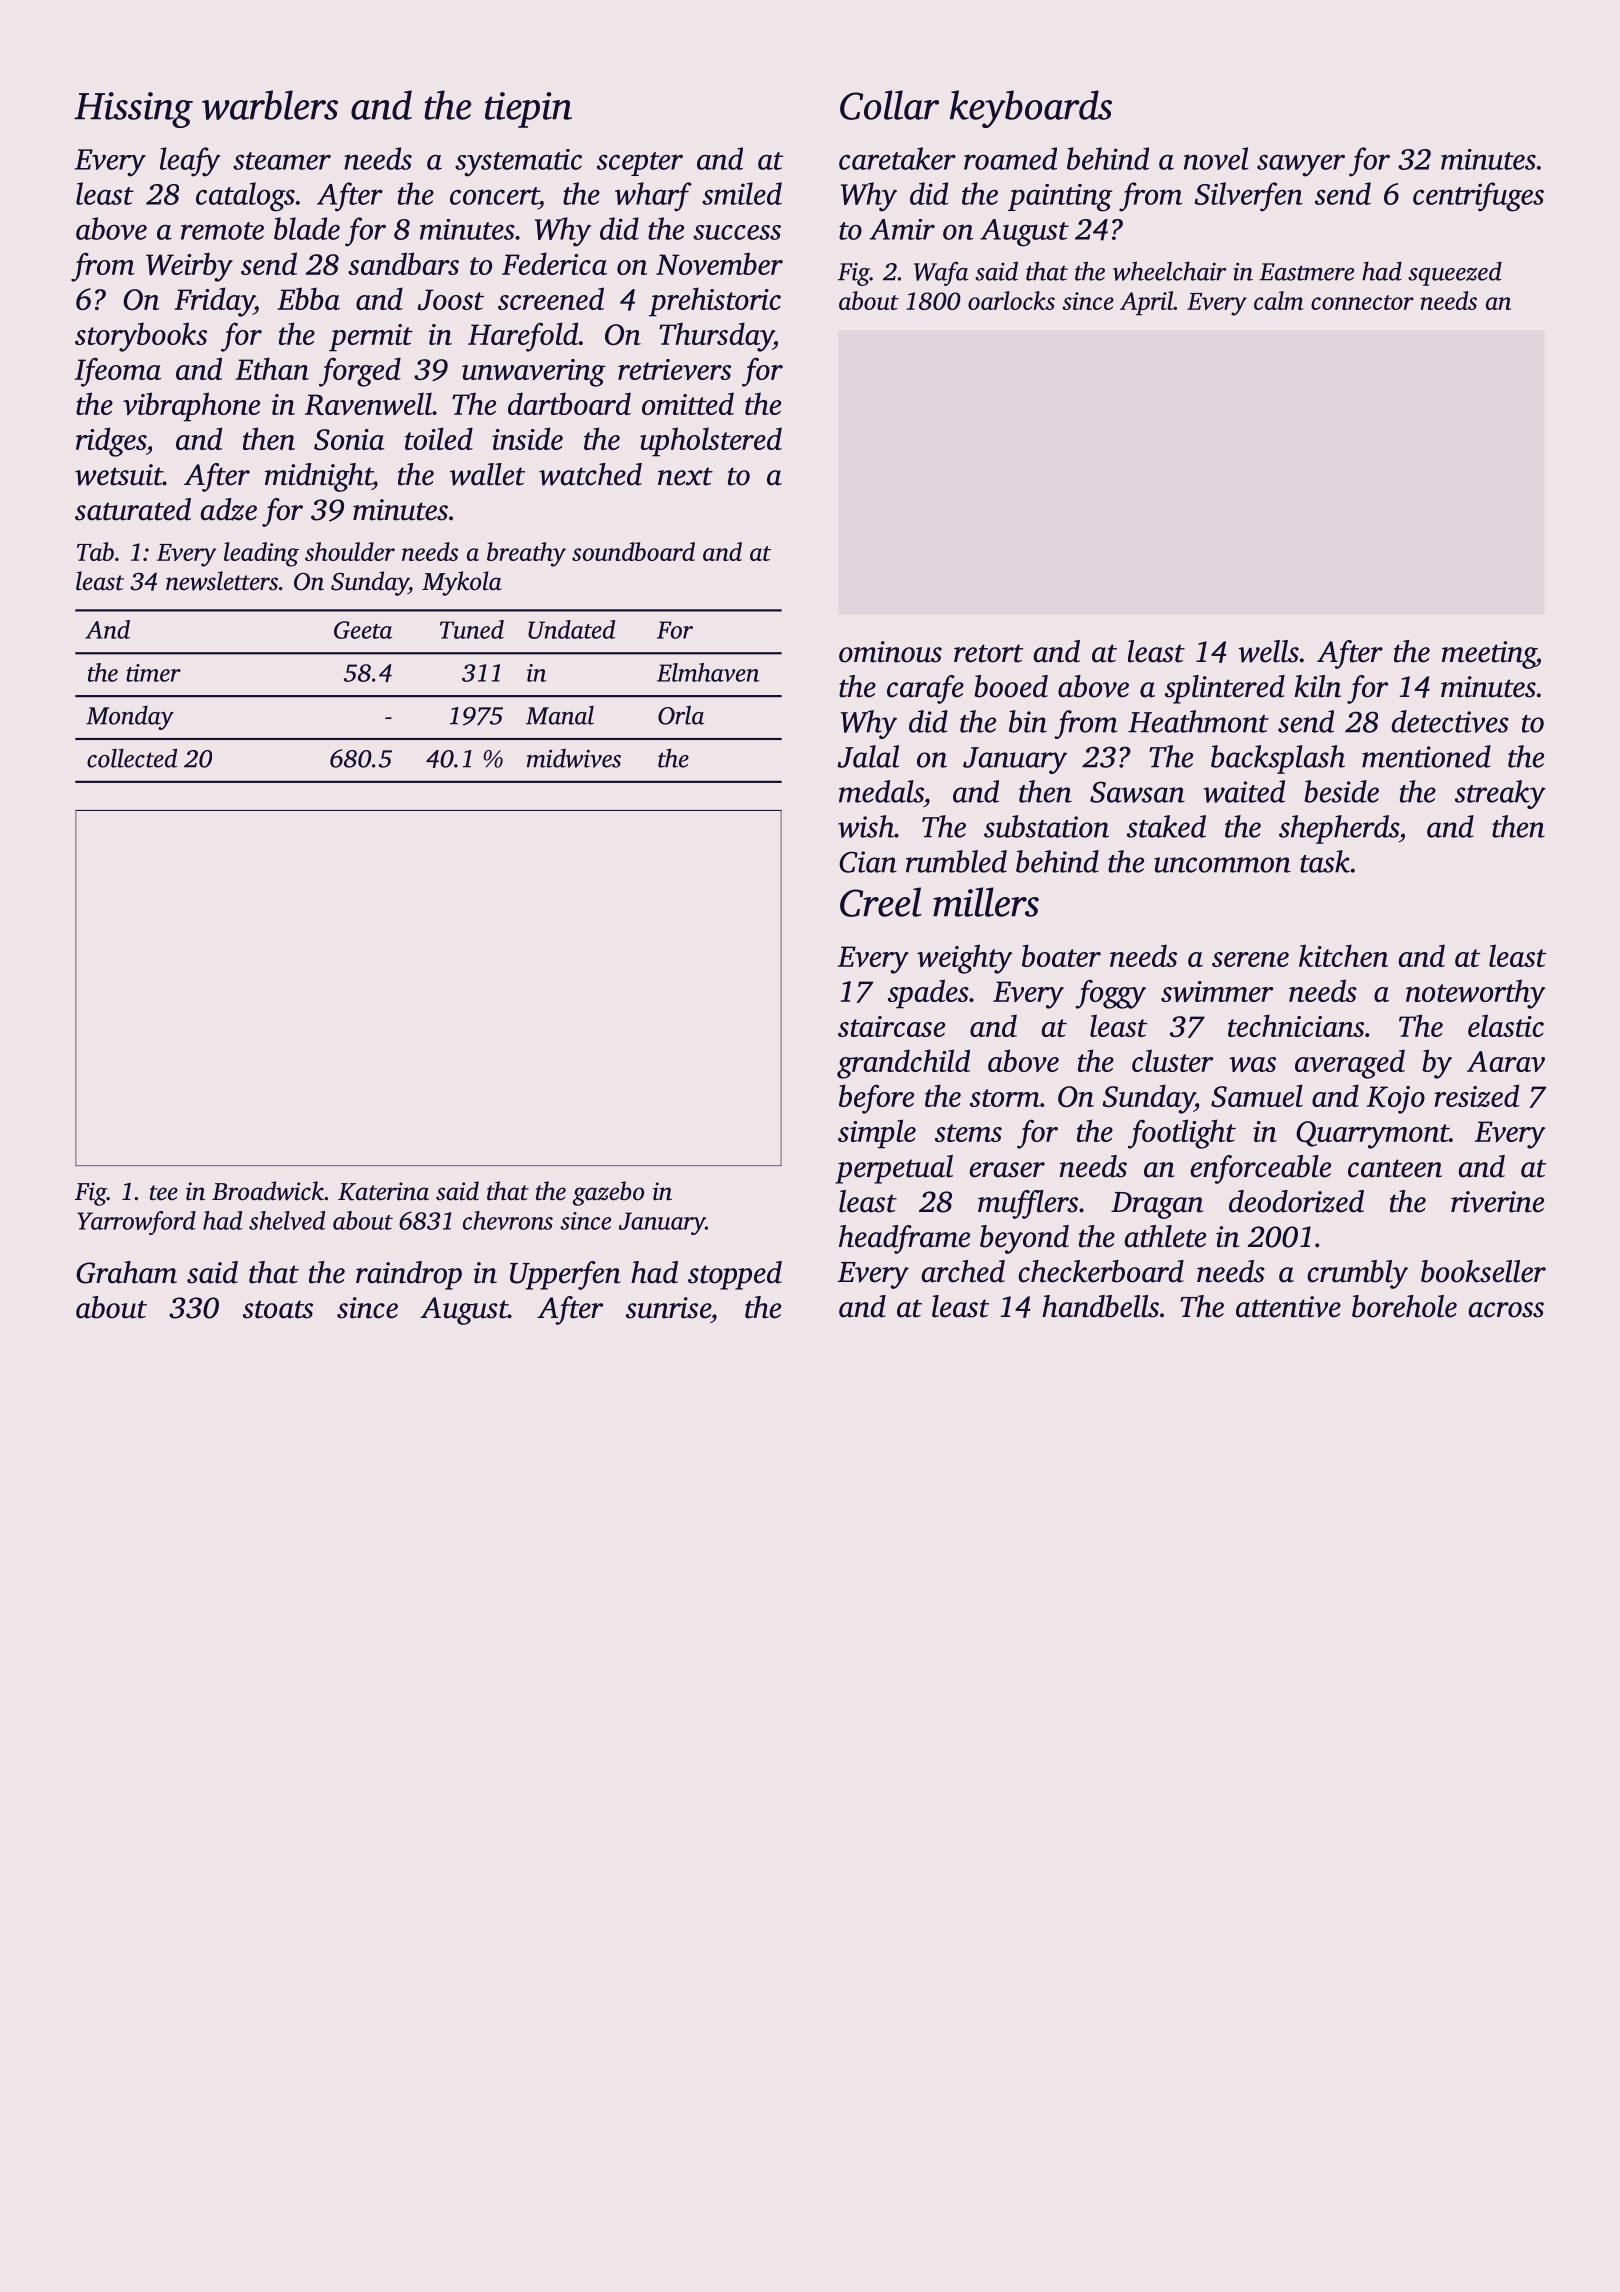  I want to click on meeting, so click(1489, 655).
